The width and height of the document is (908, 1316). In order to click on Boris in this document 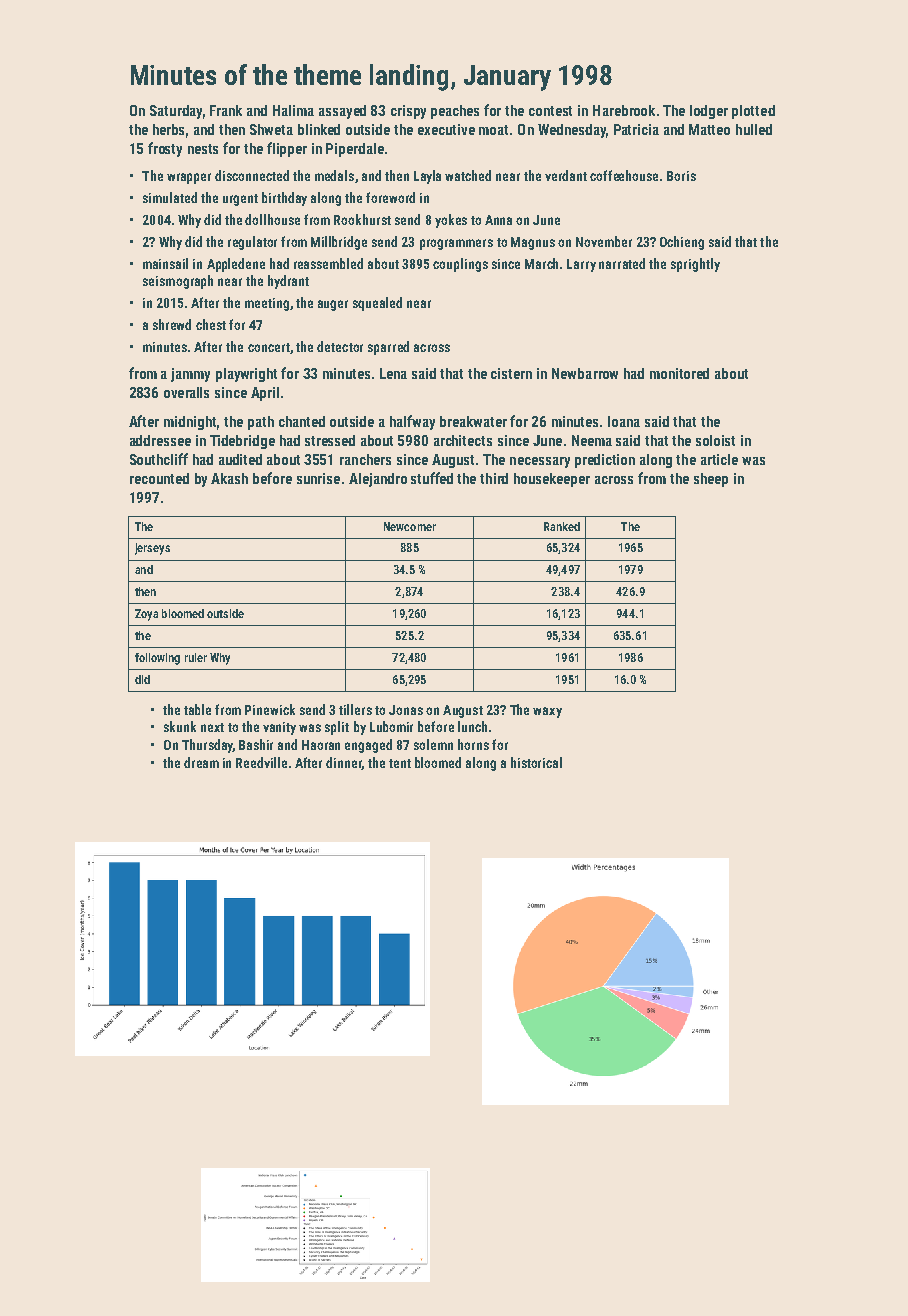, I will do `click(681, 176)`.
